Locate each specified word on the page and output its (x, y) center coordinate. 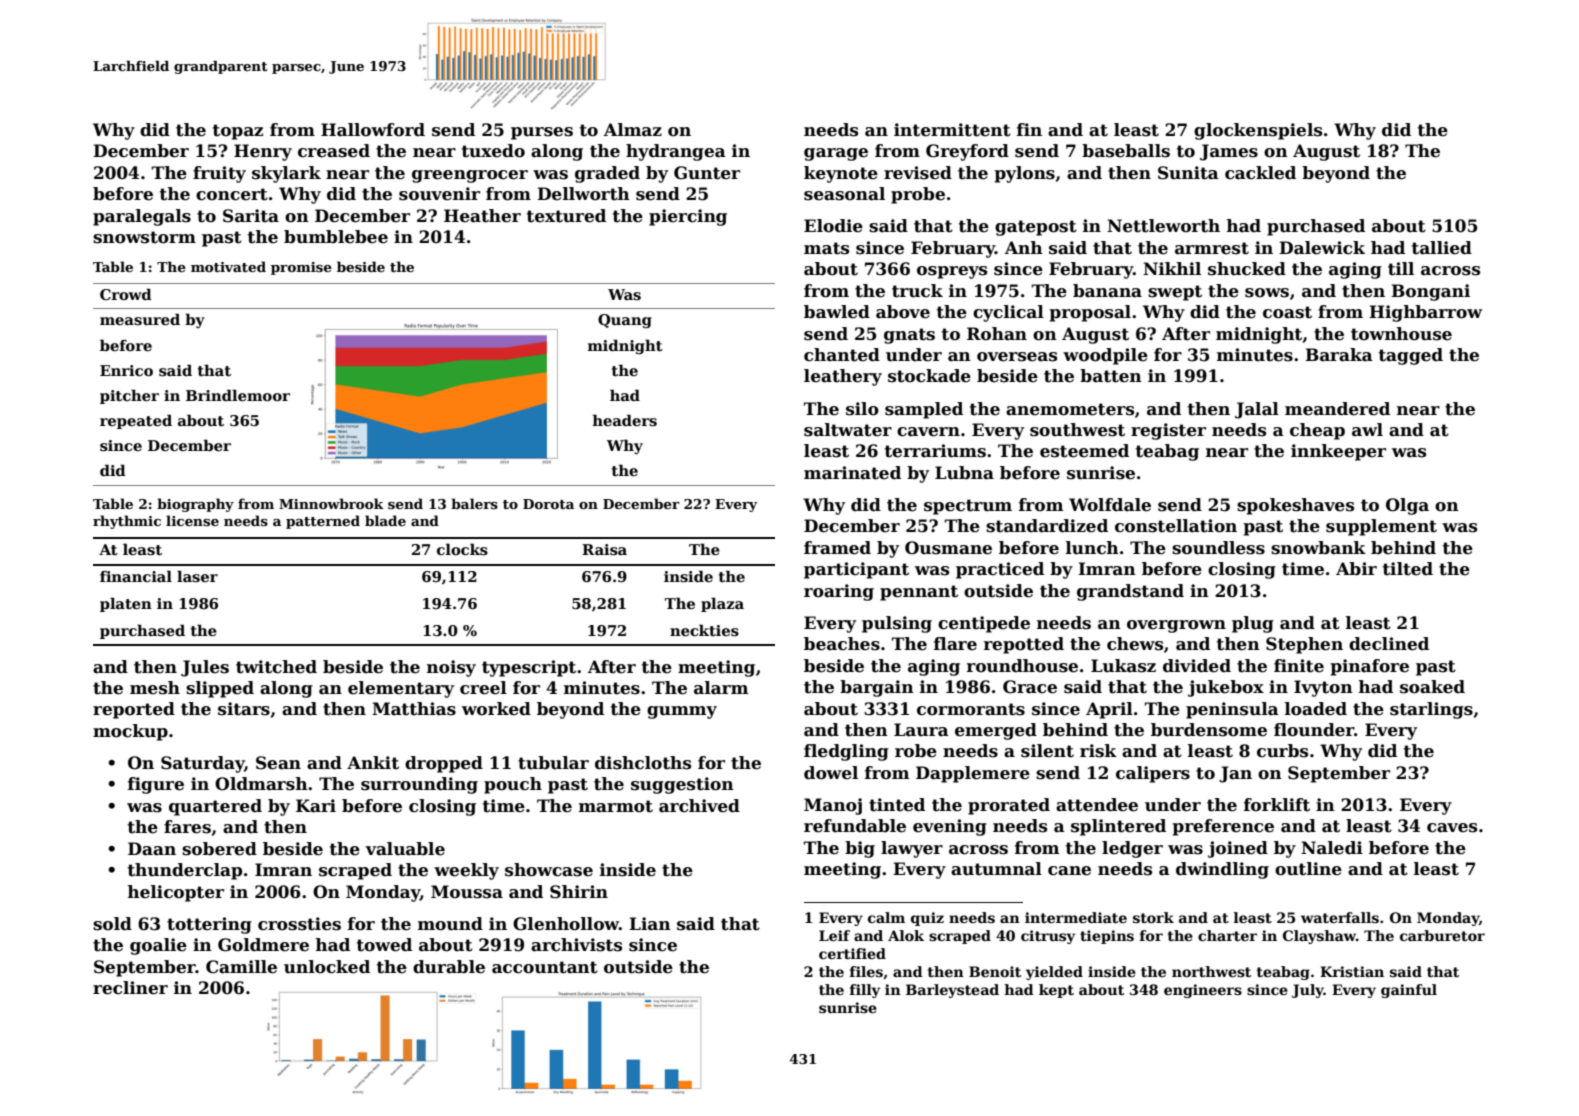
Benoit (995, 971)
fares (187, 827)
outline (1308, 869)
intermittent (952, 130)
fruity (219, 174)
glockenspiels (1258, 131)
